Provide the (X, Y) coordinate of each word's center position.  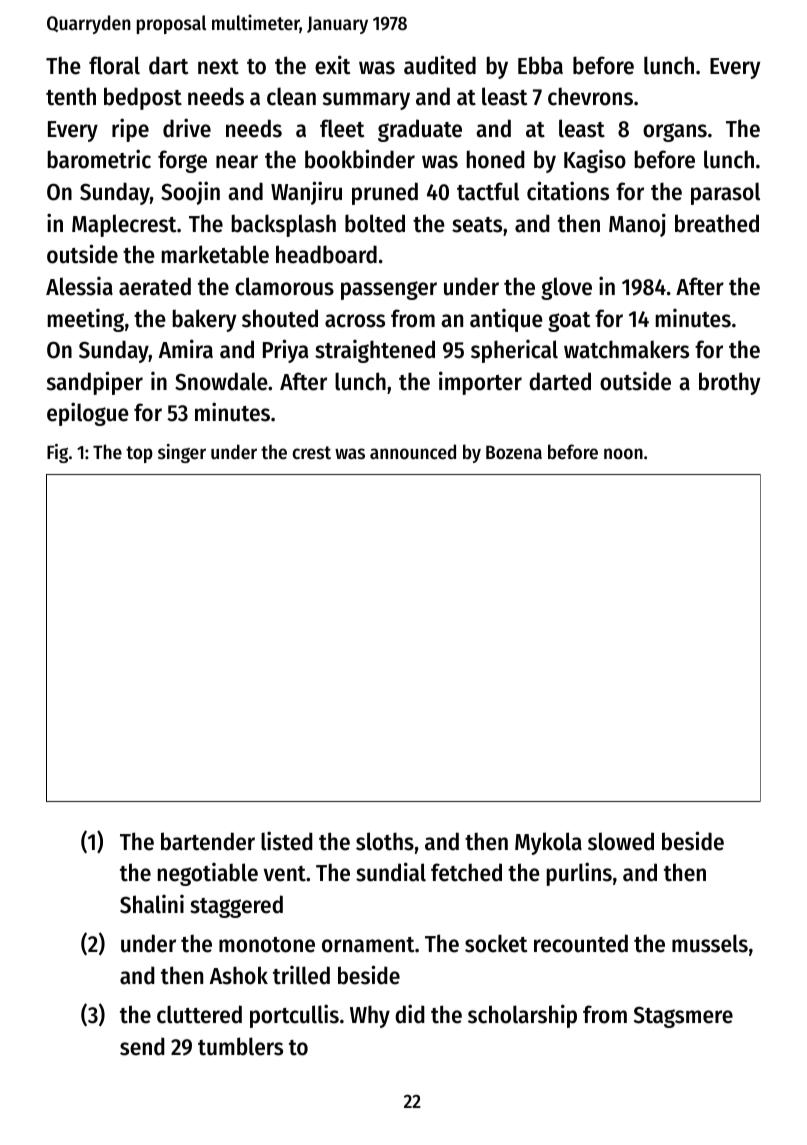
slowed (621, 841)
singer (182, 453)
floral (114, 65)
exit (332, 65)
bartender (208, 841)
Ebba (540, 65)
